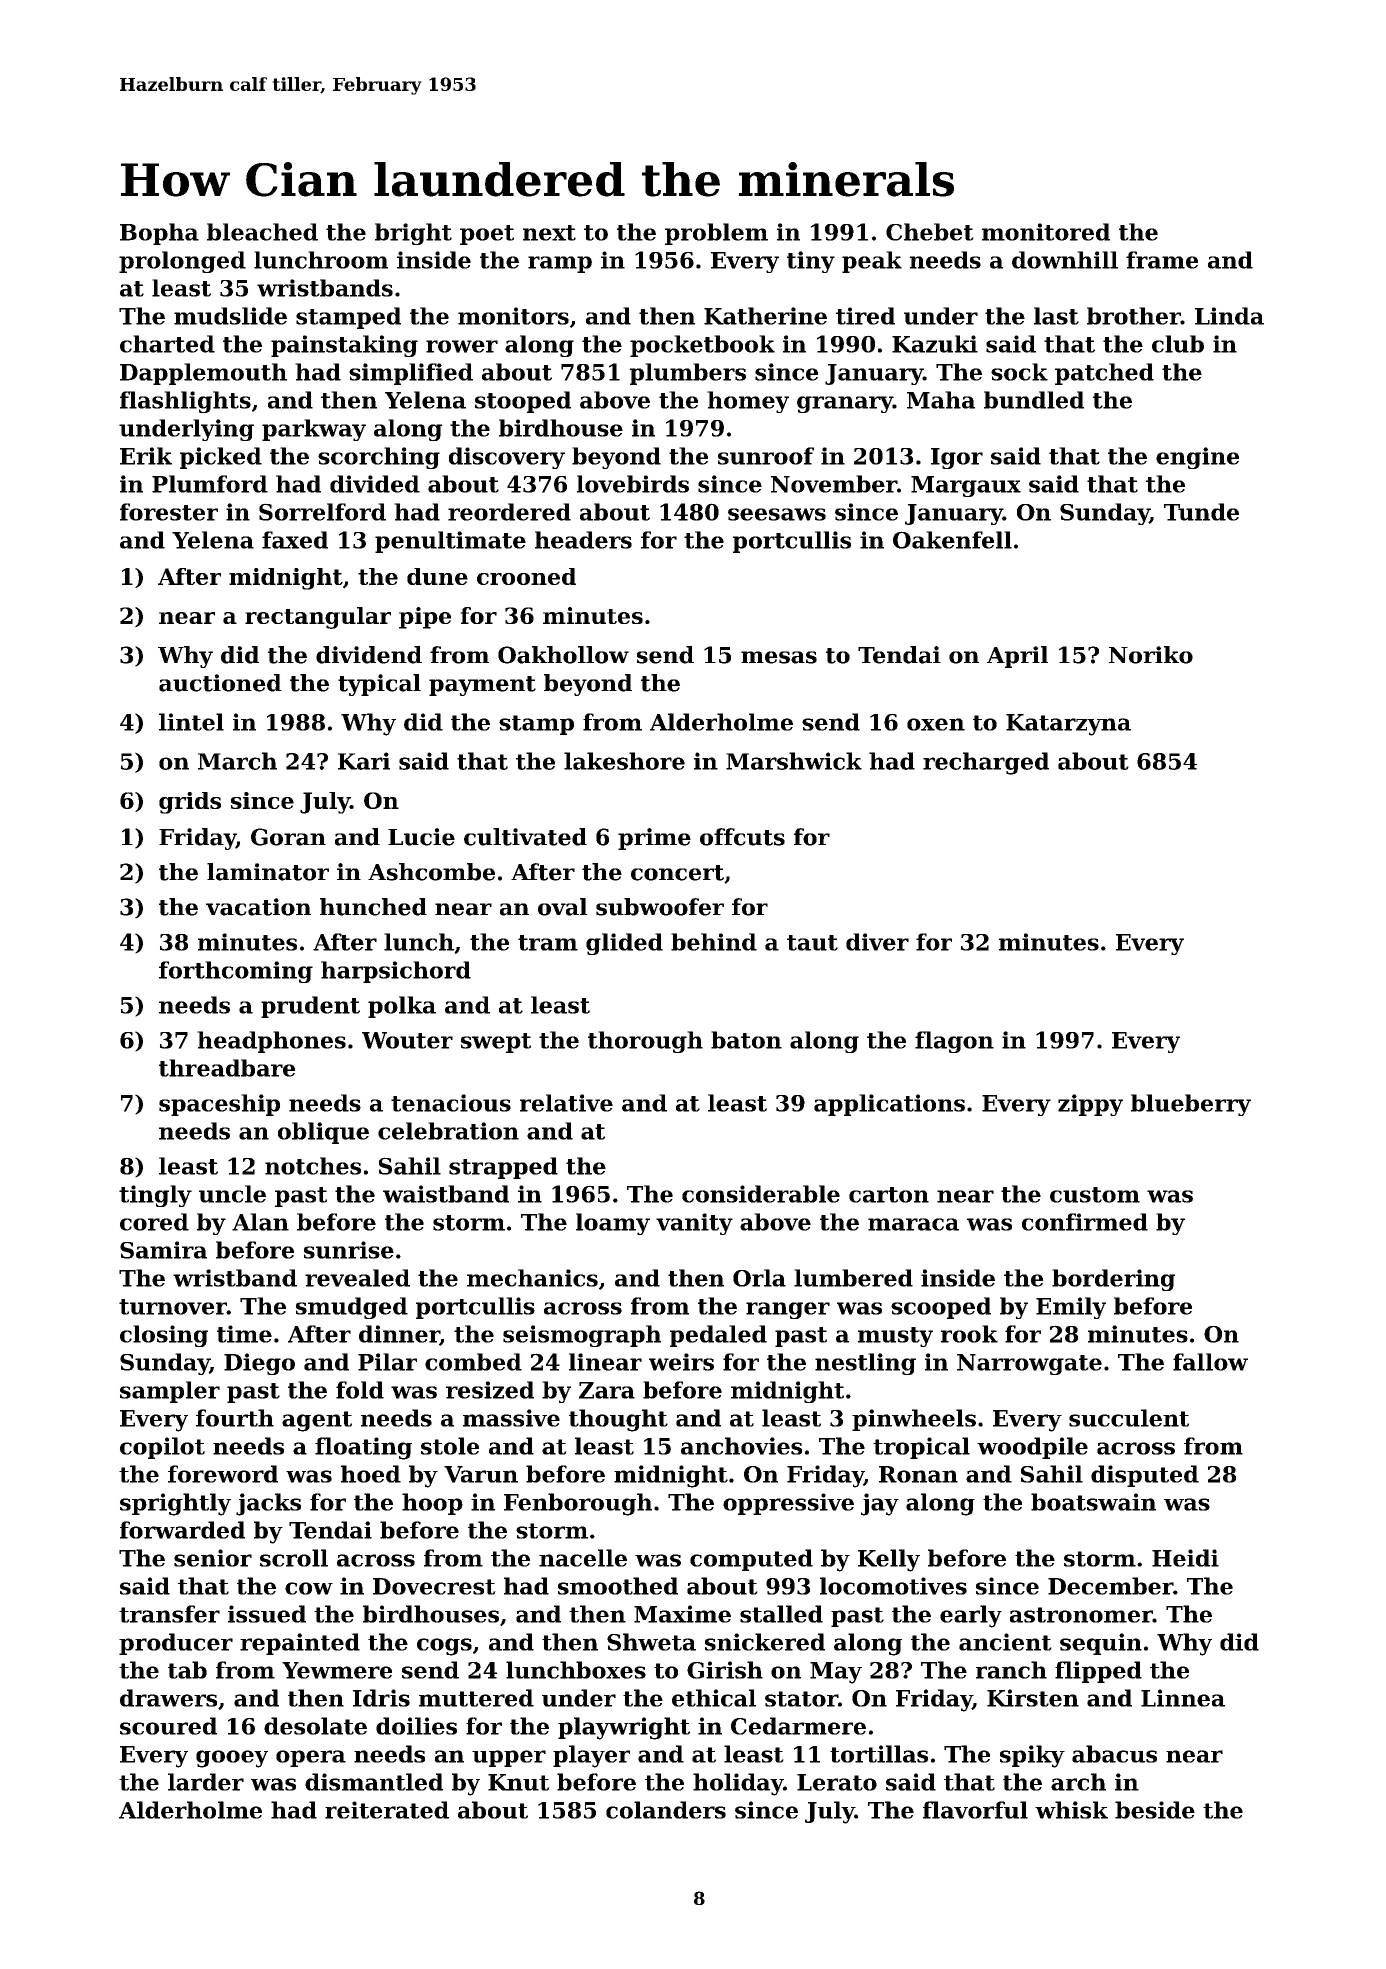 The height and width of the image is (1969, 1386). I want to click on recharged, so click(986, 763).
